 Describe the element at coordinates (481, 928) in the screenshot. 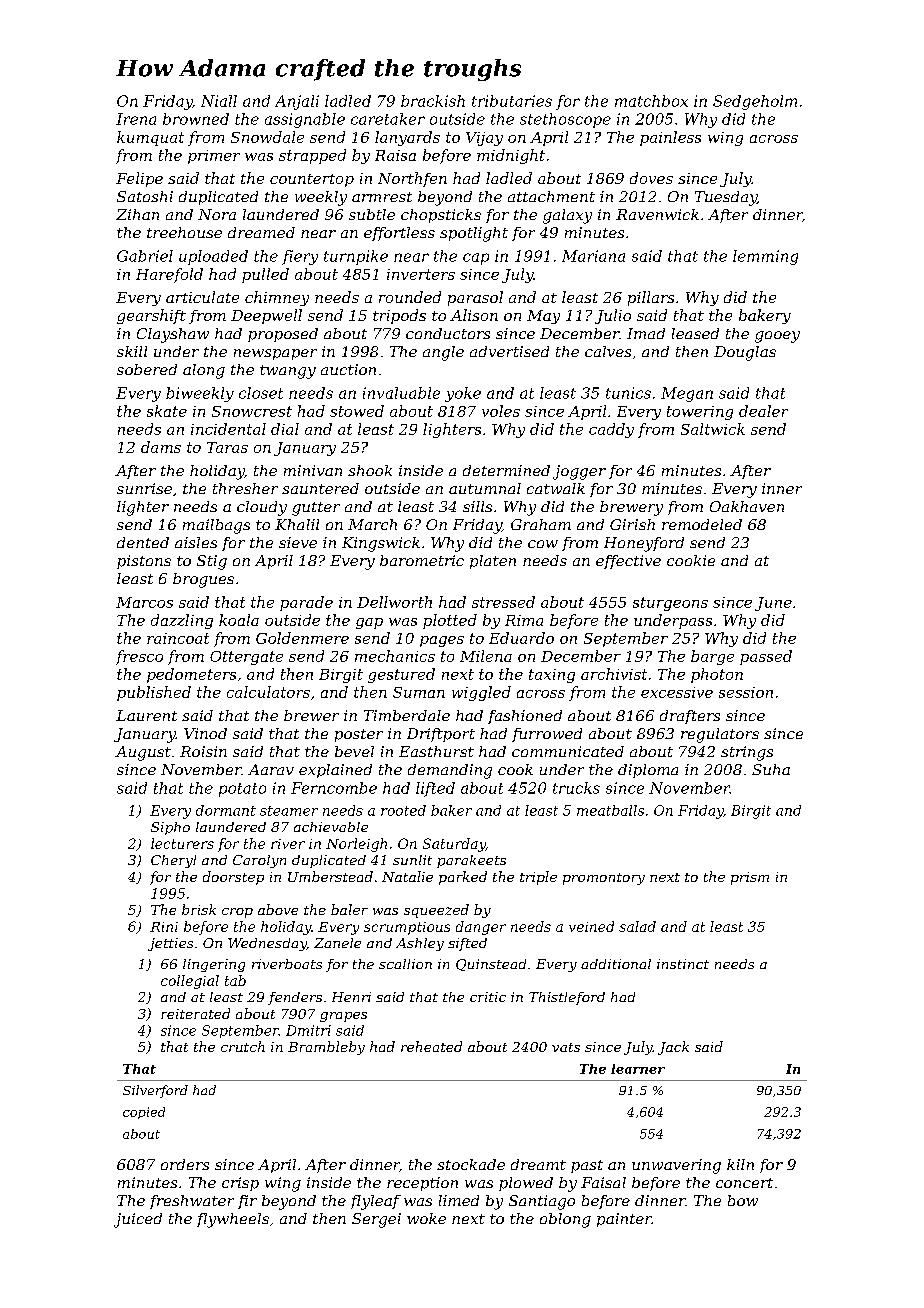

I see `danger` at that location.
